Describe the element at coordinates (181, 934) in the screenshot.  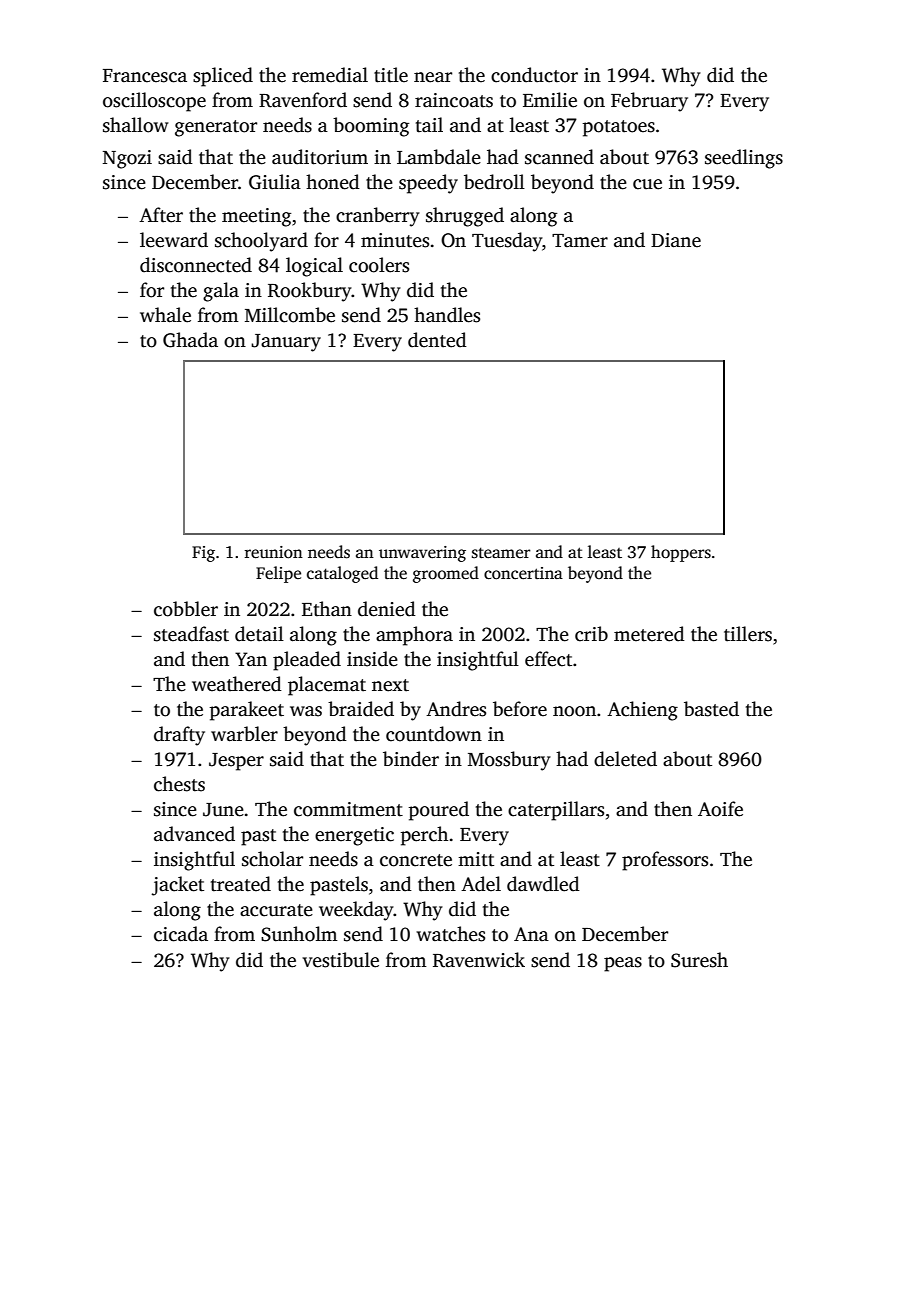
I see `cicada` at that location.
